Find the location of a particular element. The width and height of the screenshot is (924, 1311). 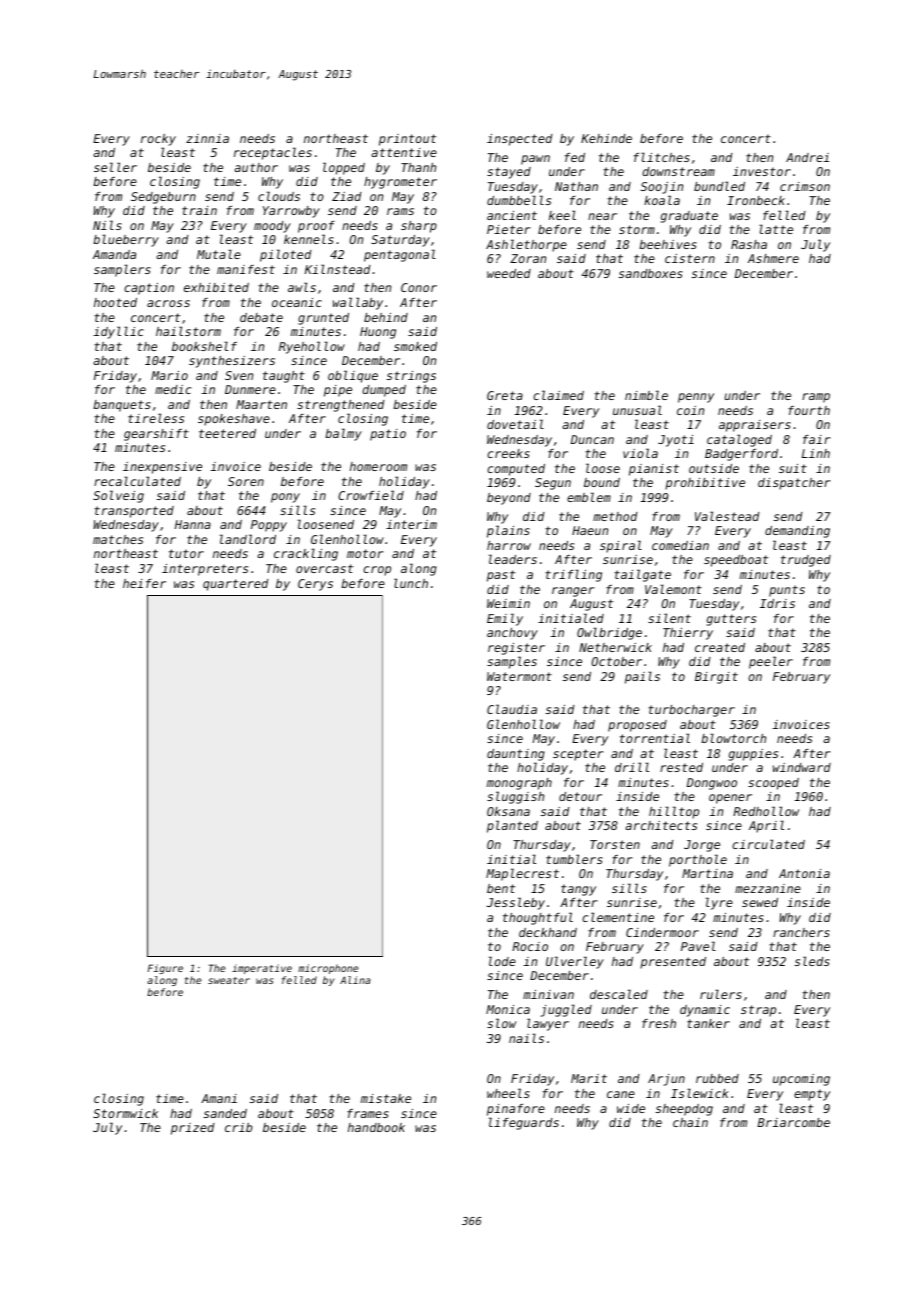

author is located at coordinates (256, 167).
